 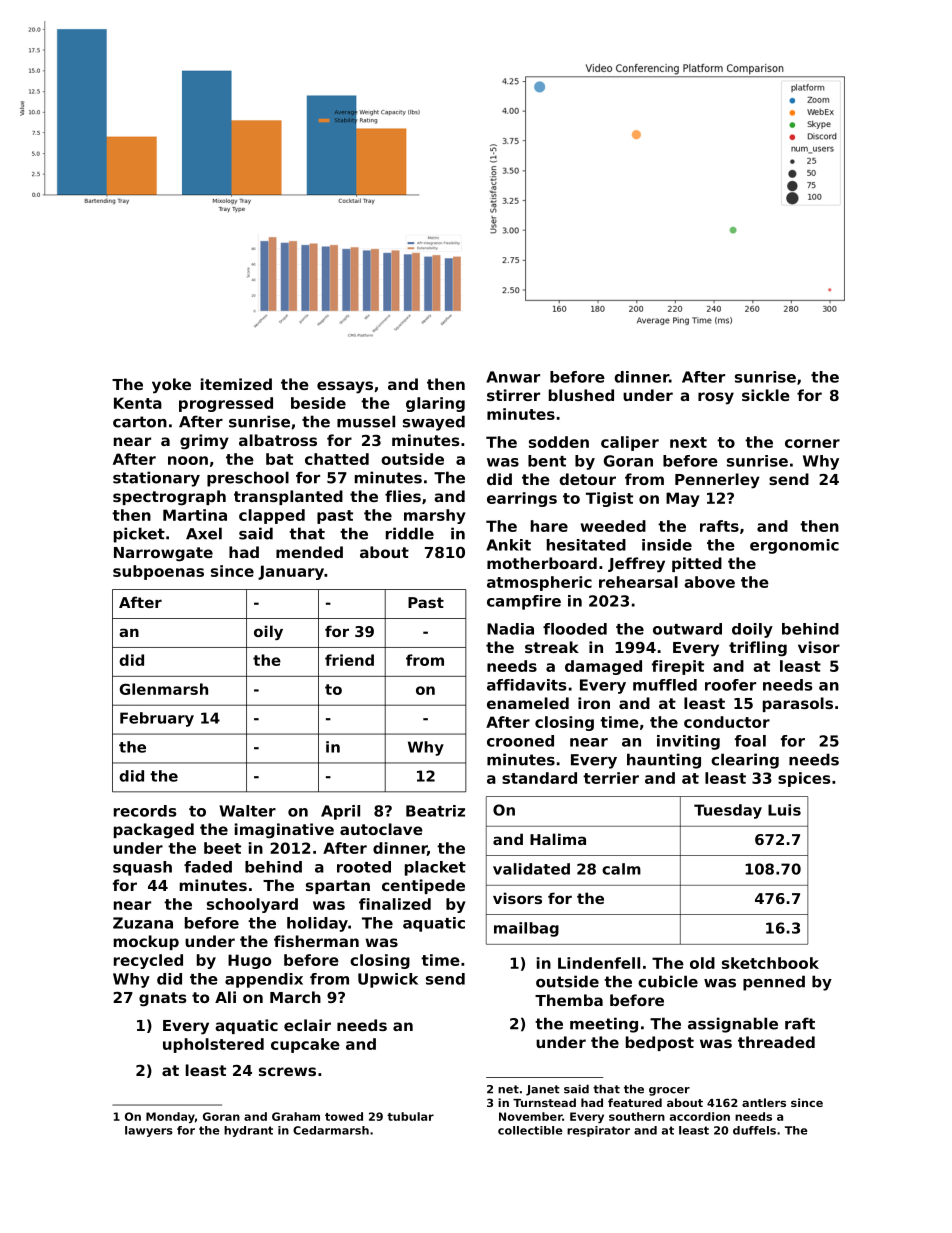 I want to click on terrier, so click(x=611, y=778).
